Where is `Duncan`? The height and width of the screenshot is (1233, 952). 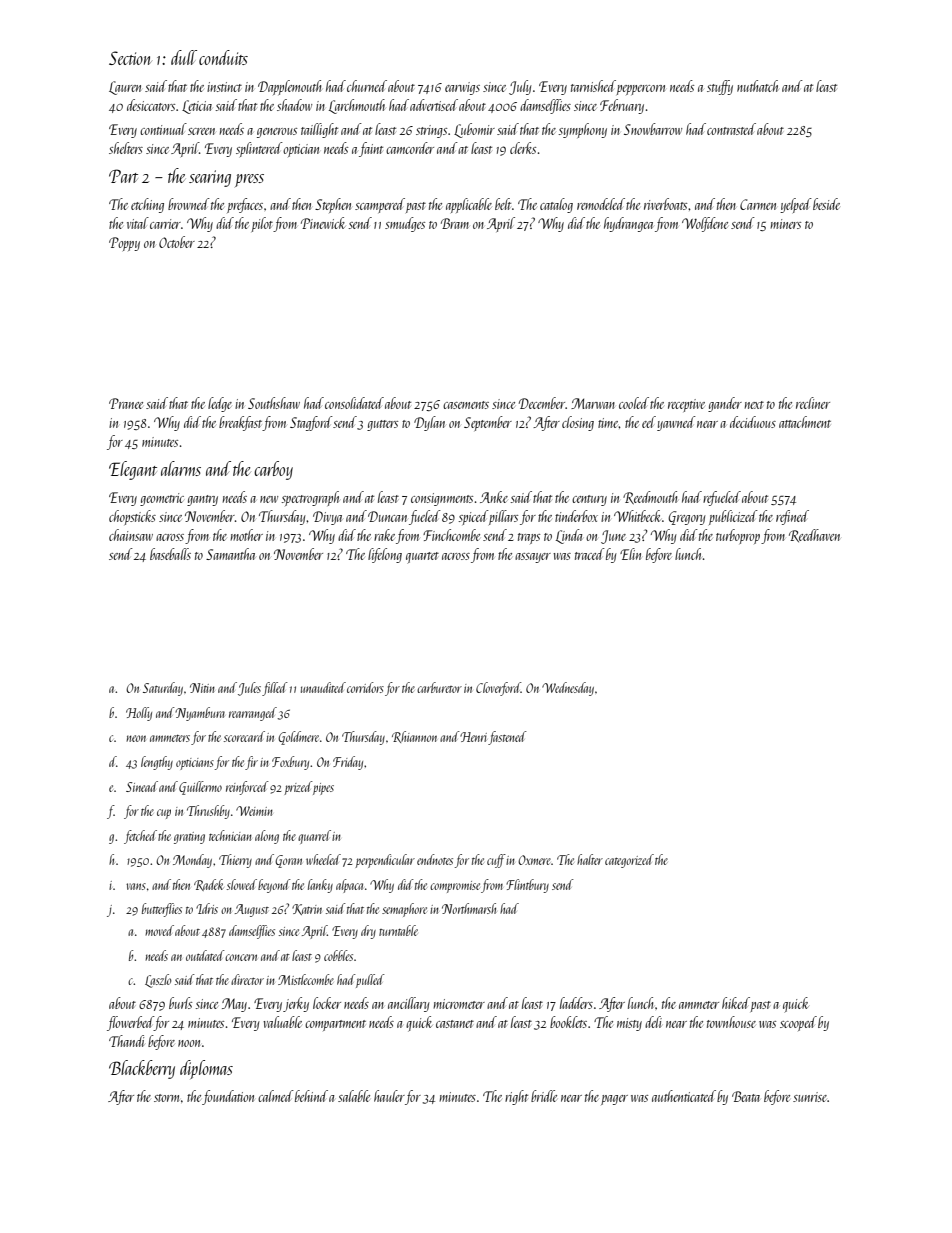 Duncan is located at coordinates (387, 516).
